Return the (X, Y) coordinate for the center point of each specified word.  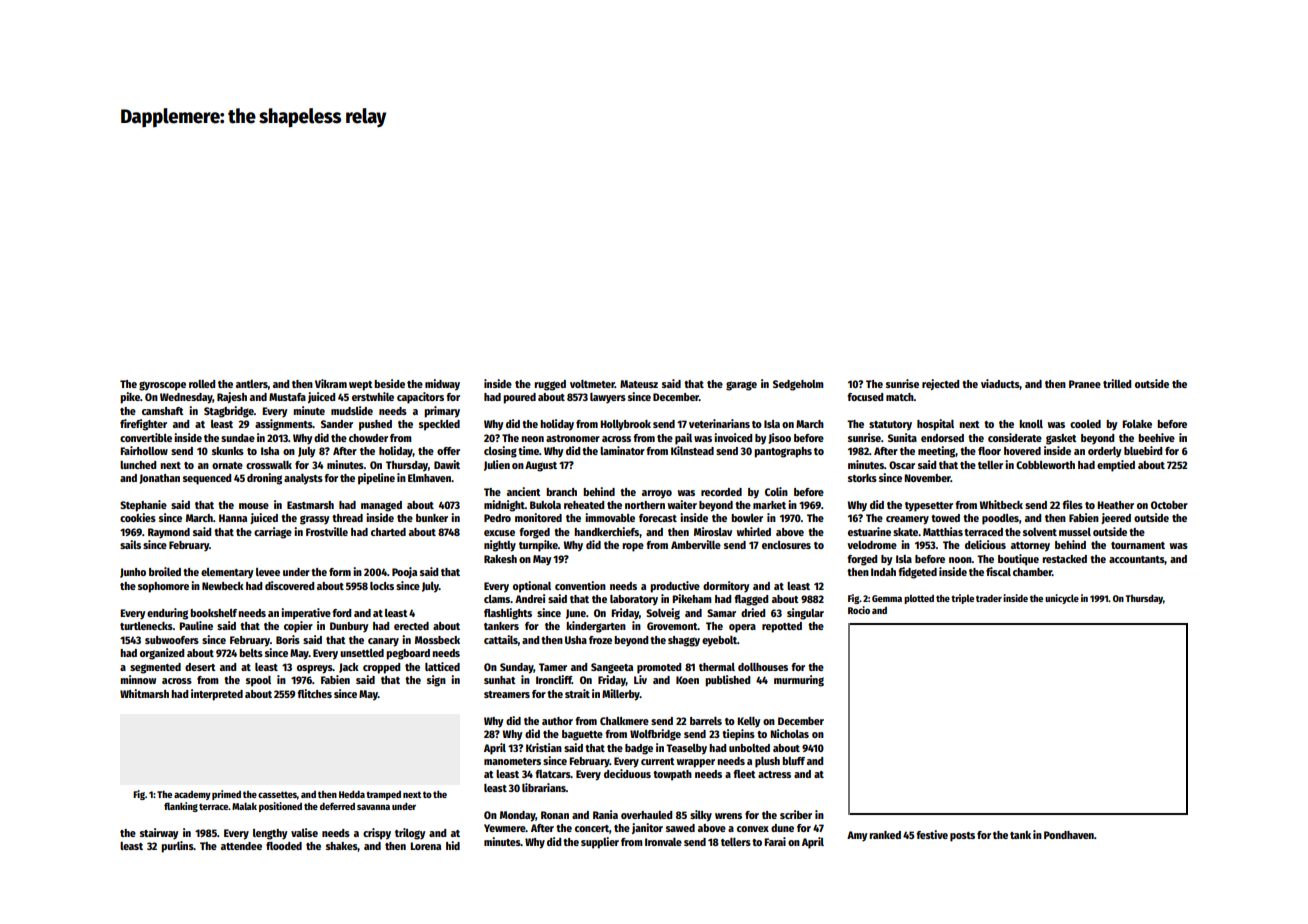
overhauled (646, 815)
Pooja (404, 572)
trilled (1117, 383)
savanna (373, 807)
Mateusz (639, 384)
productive (675, 587)
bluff (793, 761)
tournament (1138, 545)
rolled (202, 384)
